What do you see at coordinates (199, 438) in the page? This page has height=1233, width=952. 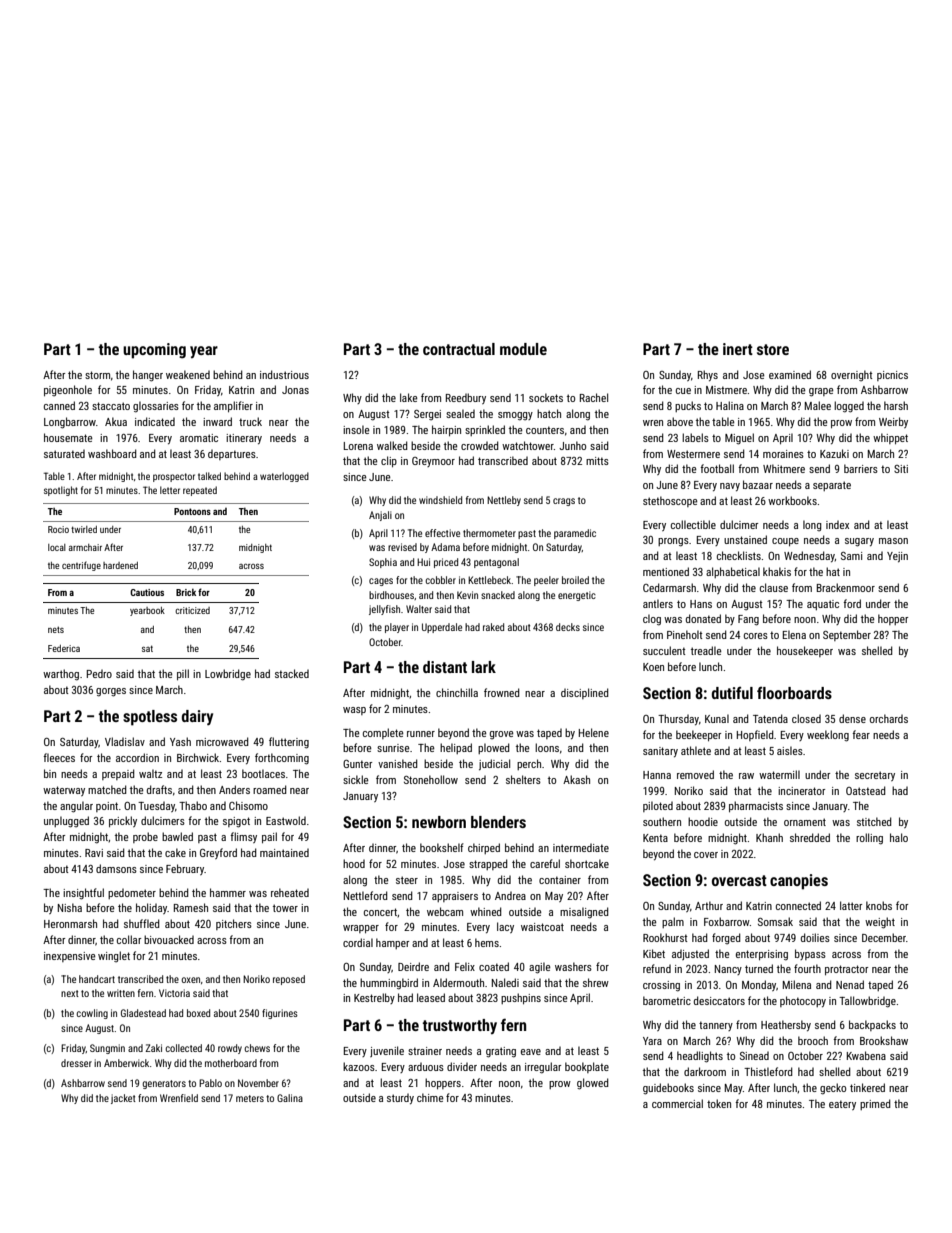 I see `aromatic` at bounding box center [199, 438].
